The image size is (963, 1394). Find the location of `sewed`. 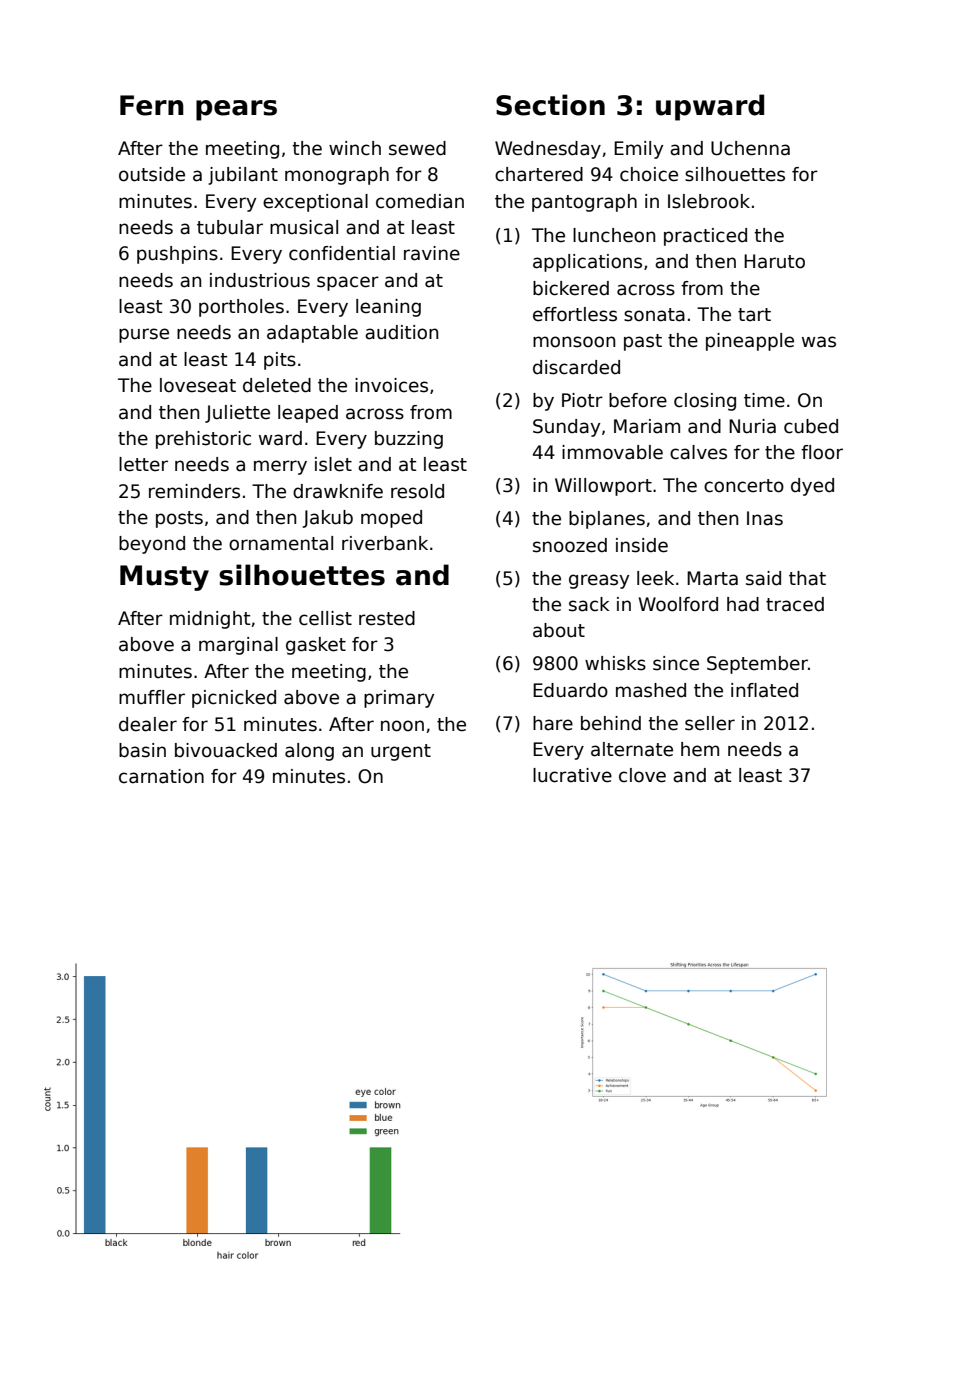

sewed is located at coordinates (417, 148).
